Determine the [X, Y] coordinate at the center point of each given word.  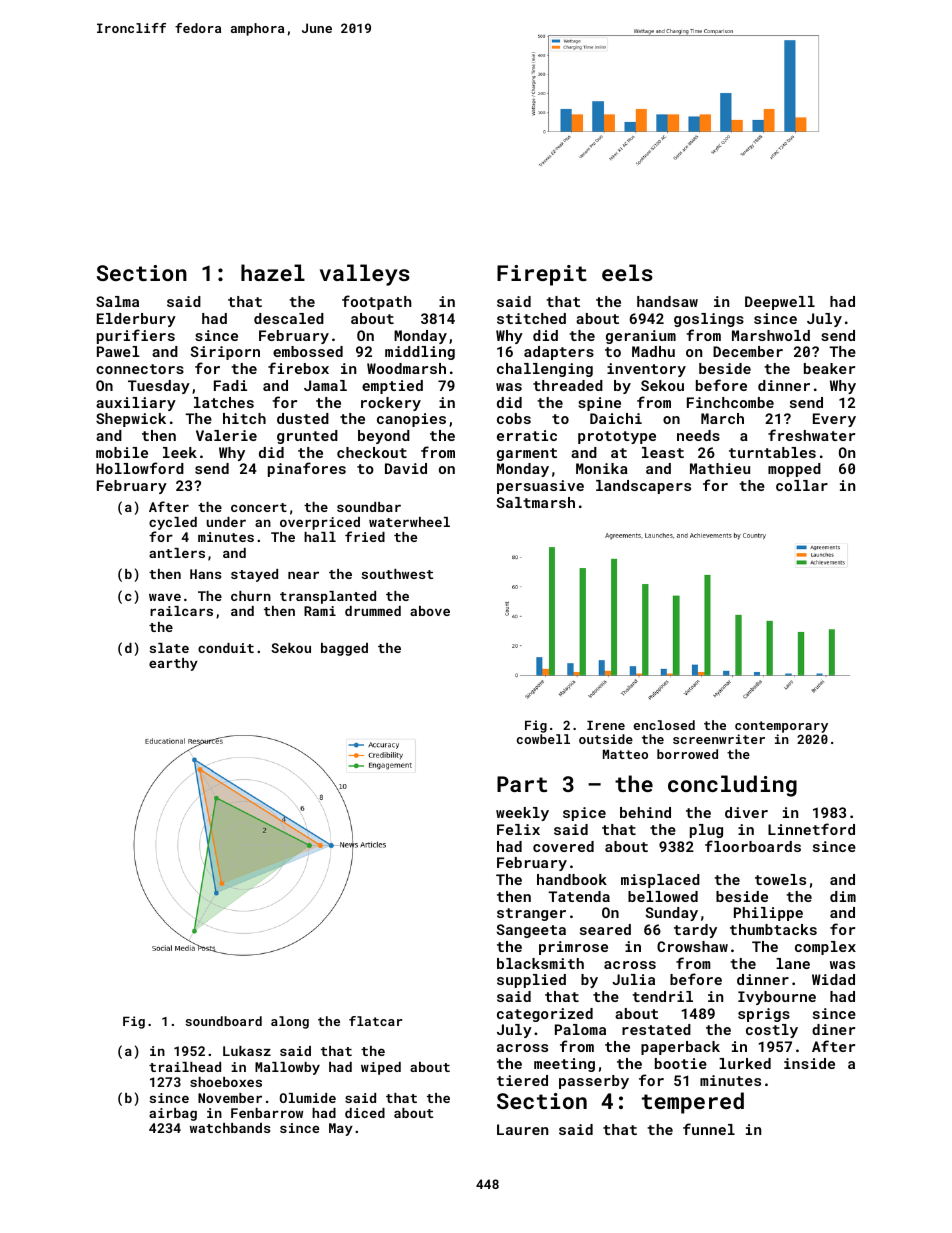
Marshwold [771, 335]
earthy [173, 664]
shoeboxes [226, 1082]
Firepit [542, 275]
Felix [518, 829]
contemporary [781, 727]
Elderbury [136, 320]
